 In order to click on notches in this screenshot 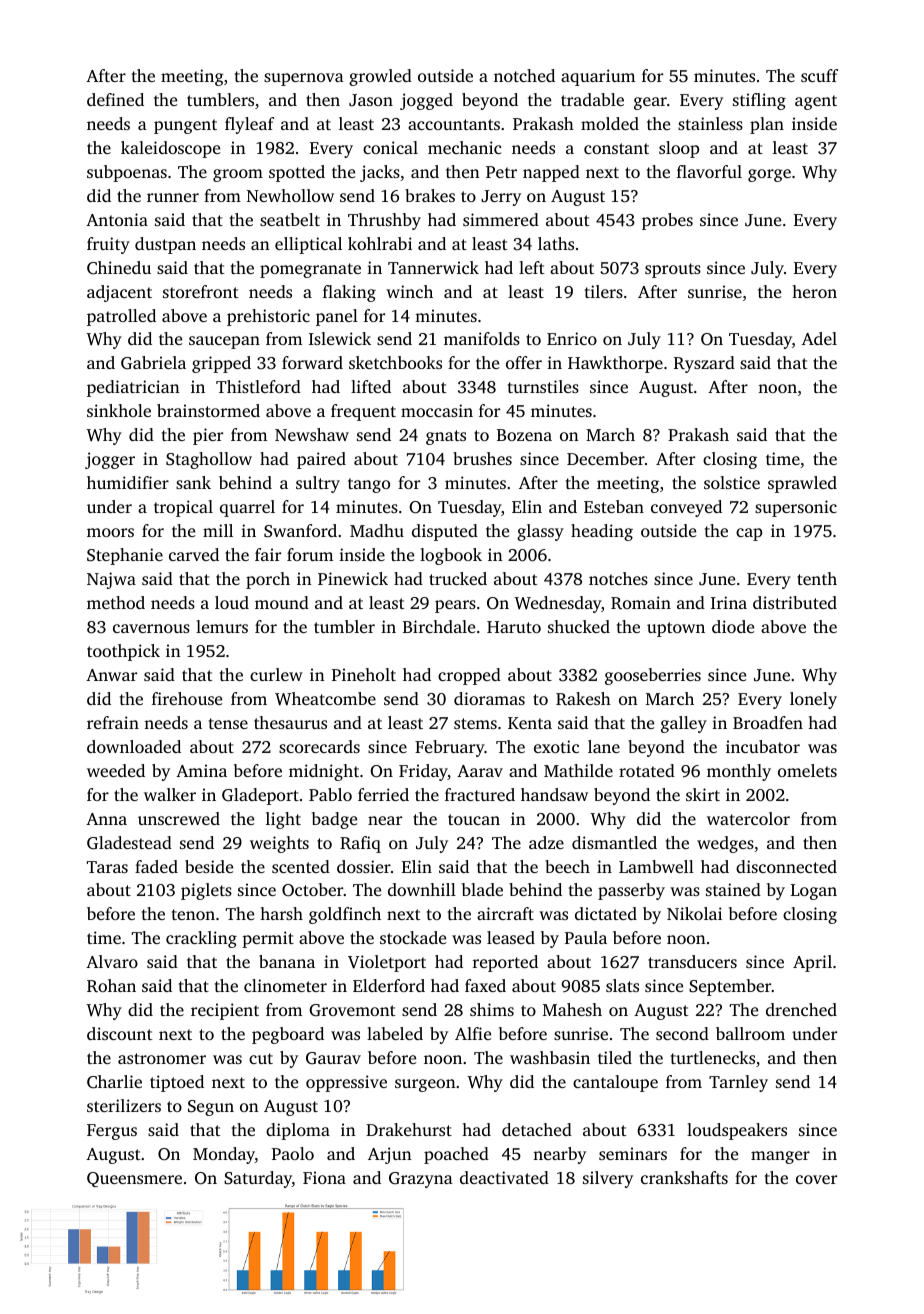, I will do `click(618, 578)`.
